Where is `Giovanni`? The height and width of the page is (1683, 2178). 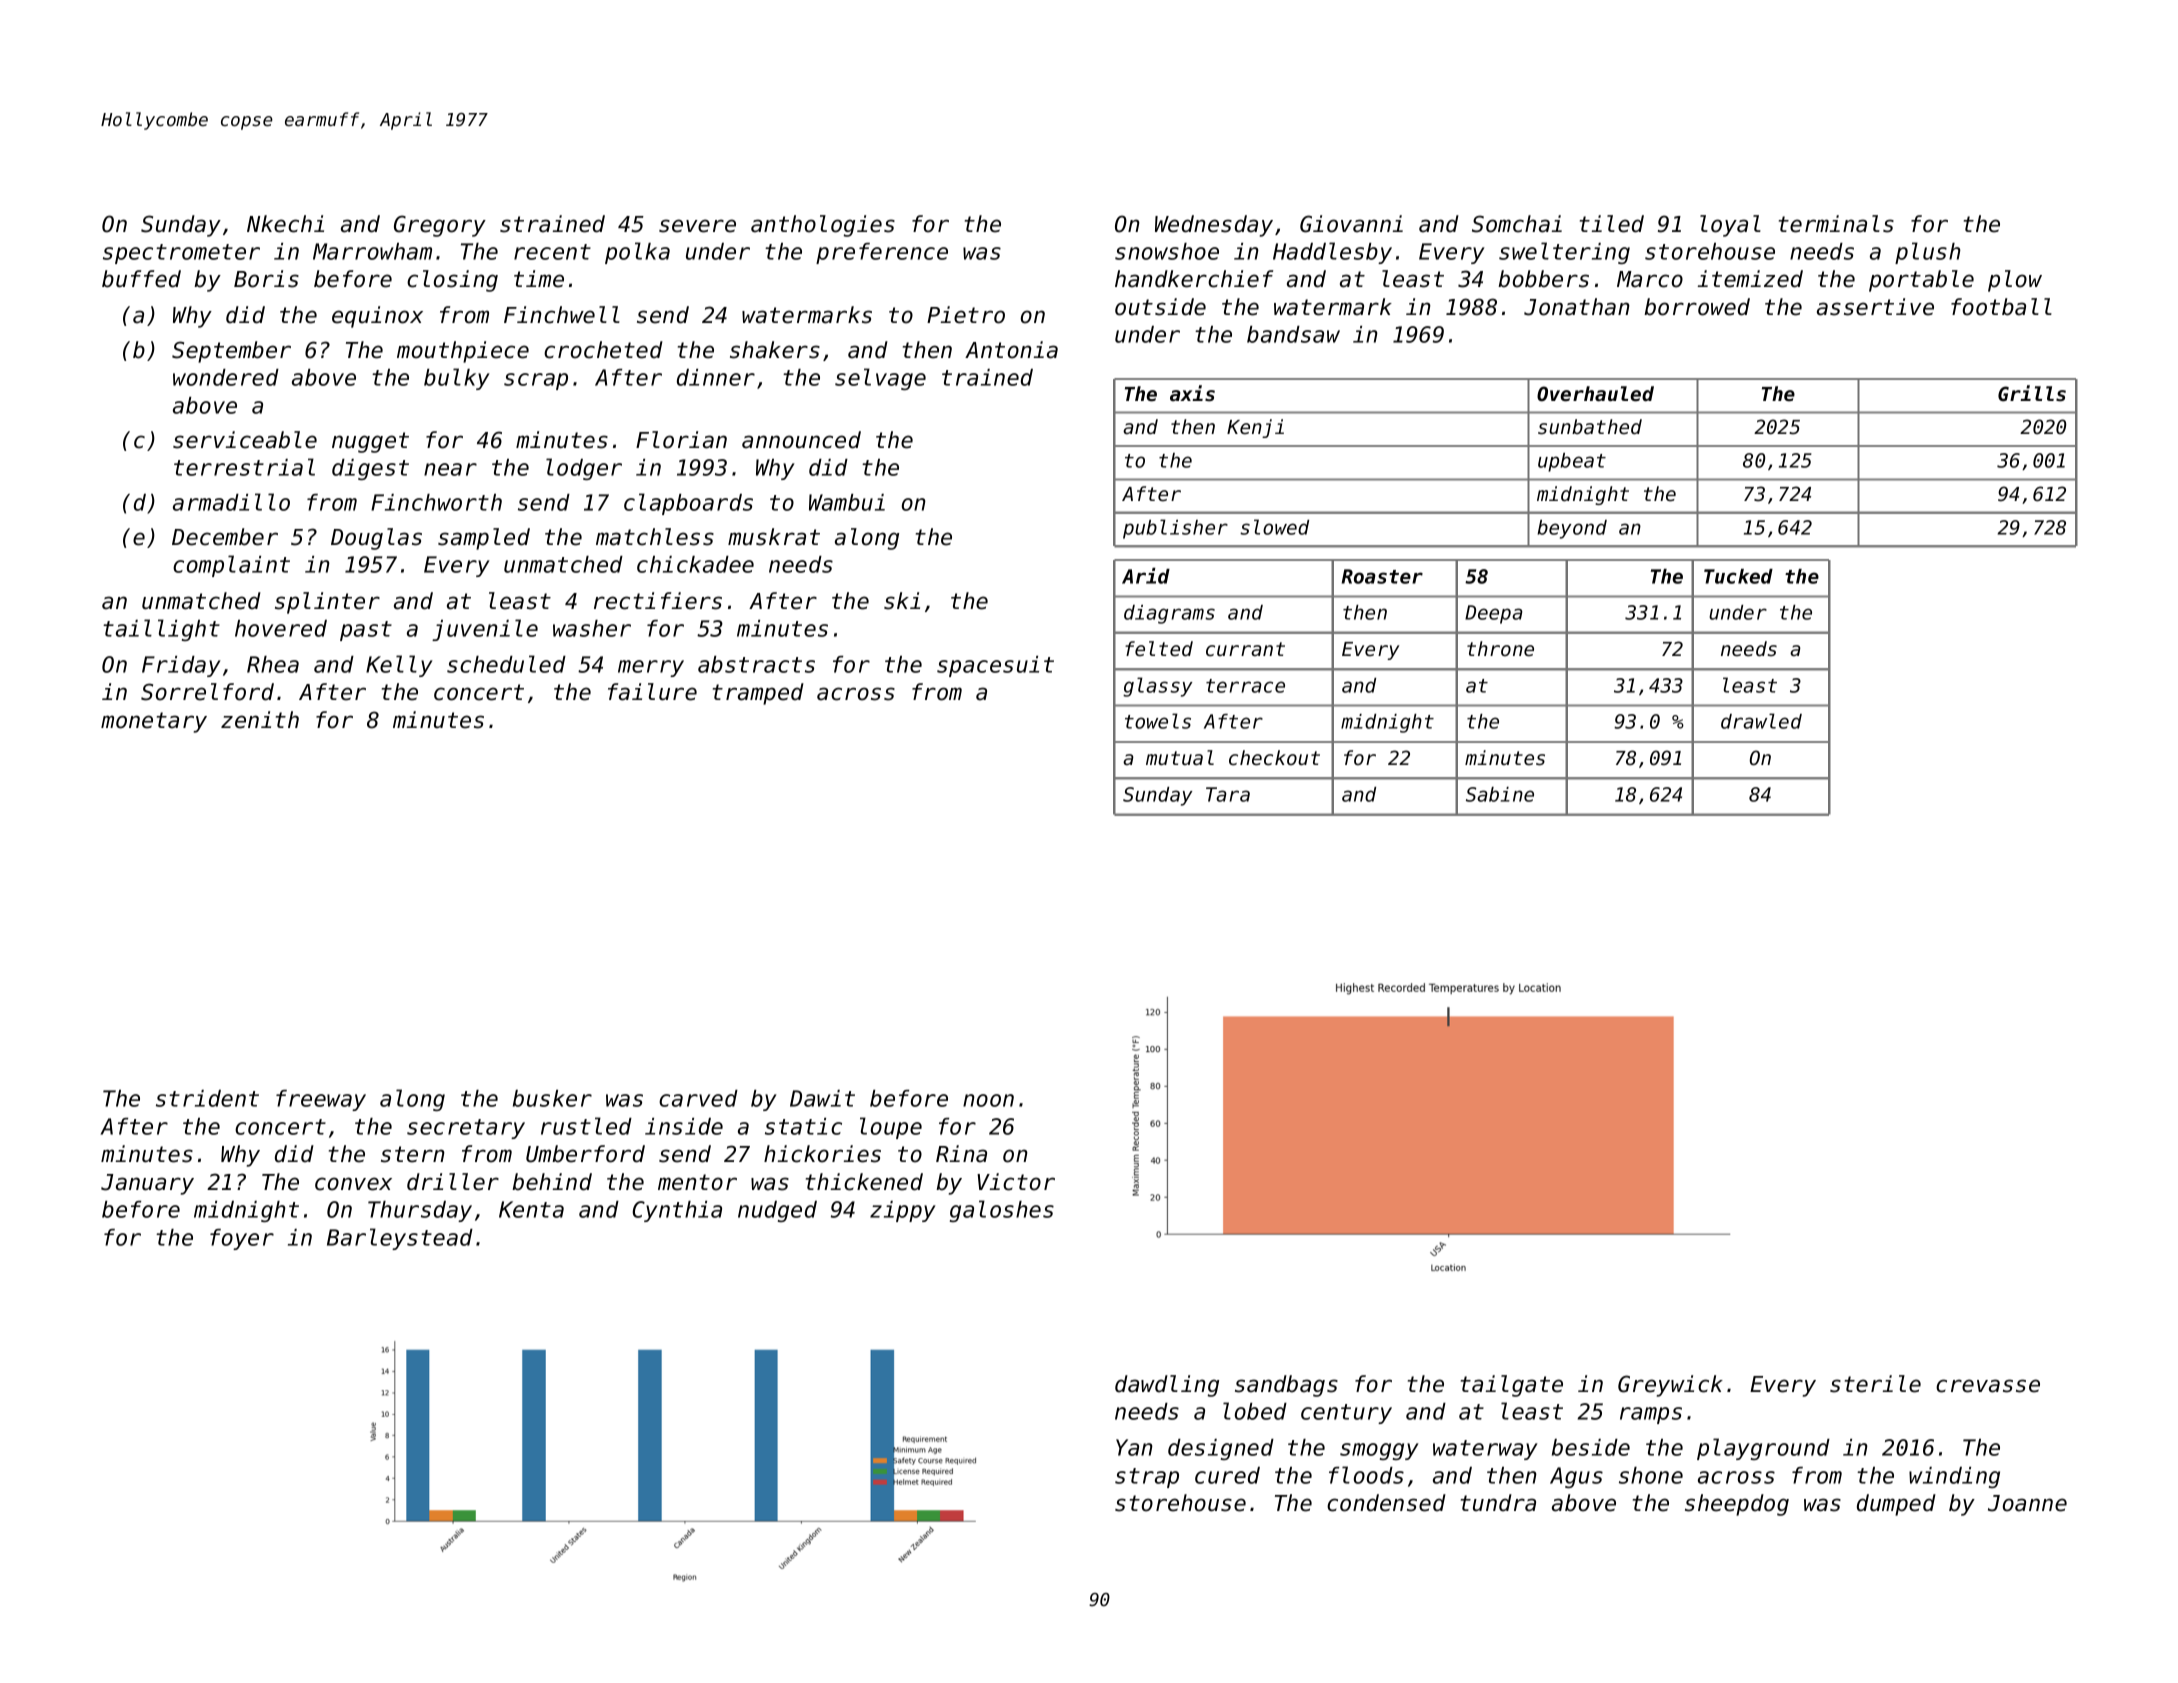 Giovanni is located at coordinates (1351, 224).
